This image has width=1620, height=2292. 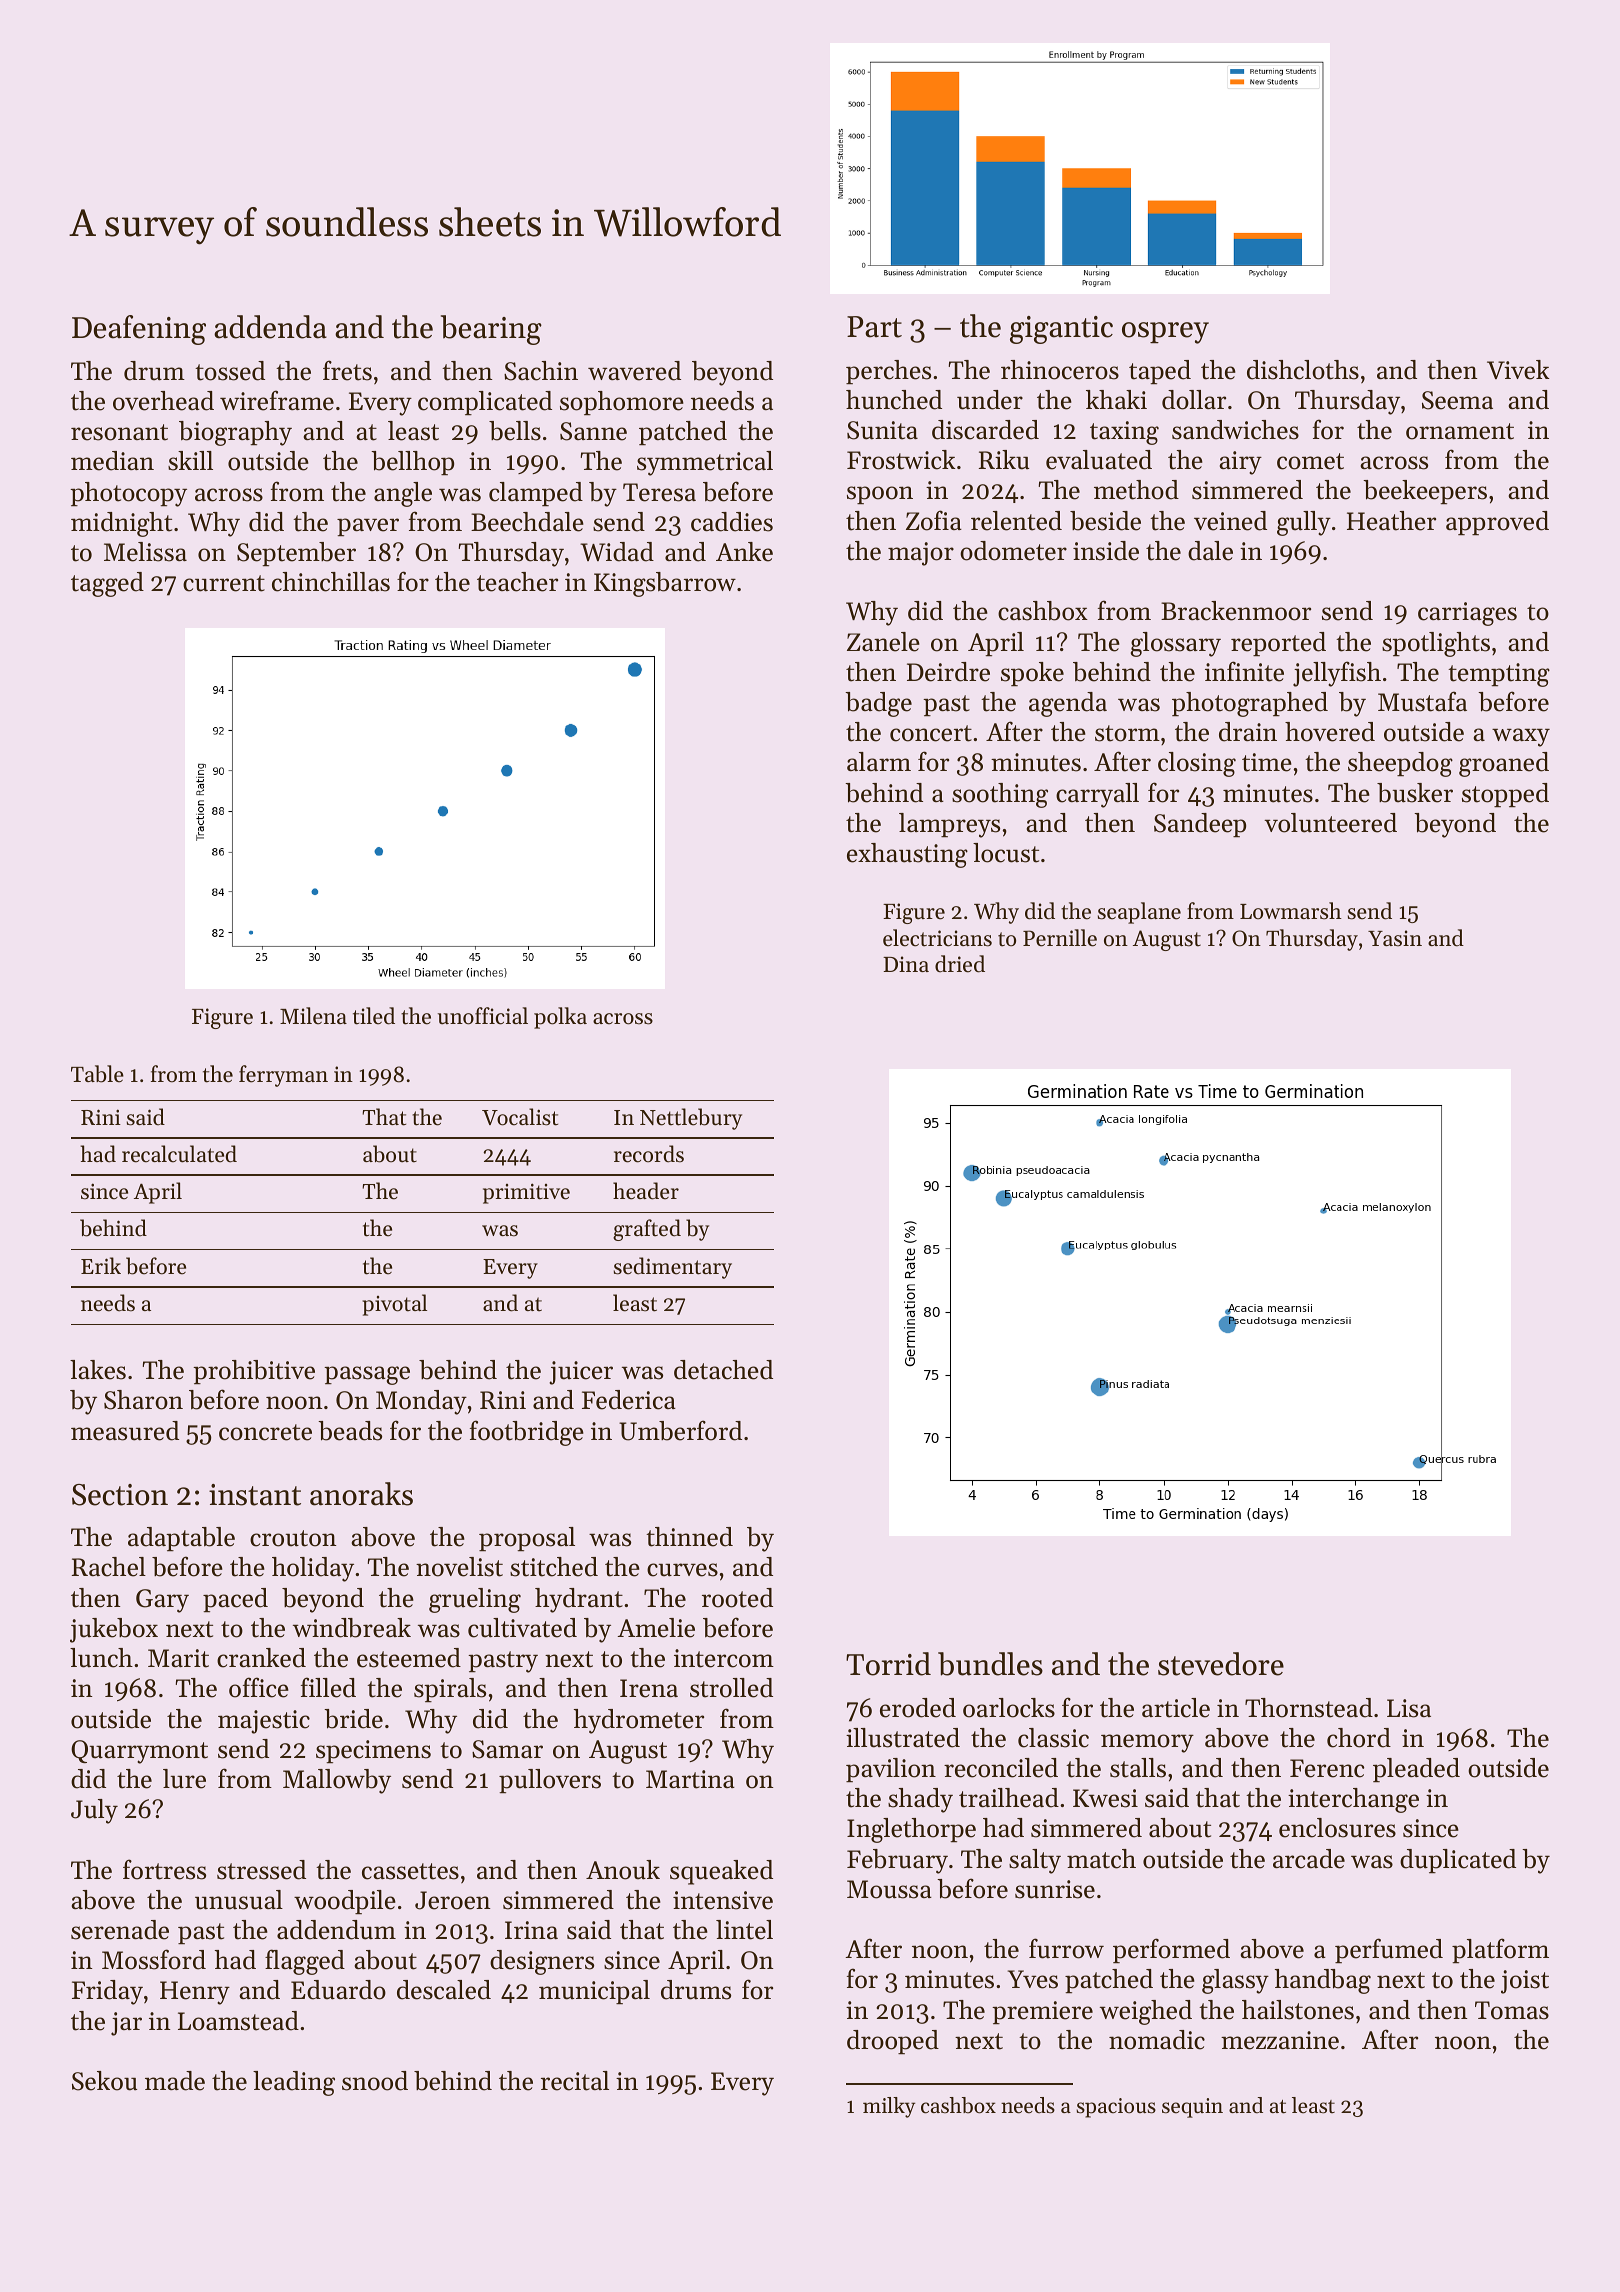 What do you see at coordinates (352, 1628) in the image?
I see `windbreak` at bounding box center [352, 1628].
